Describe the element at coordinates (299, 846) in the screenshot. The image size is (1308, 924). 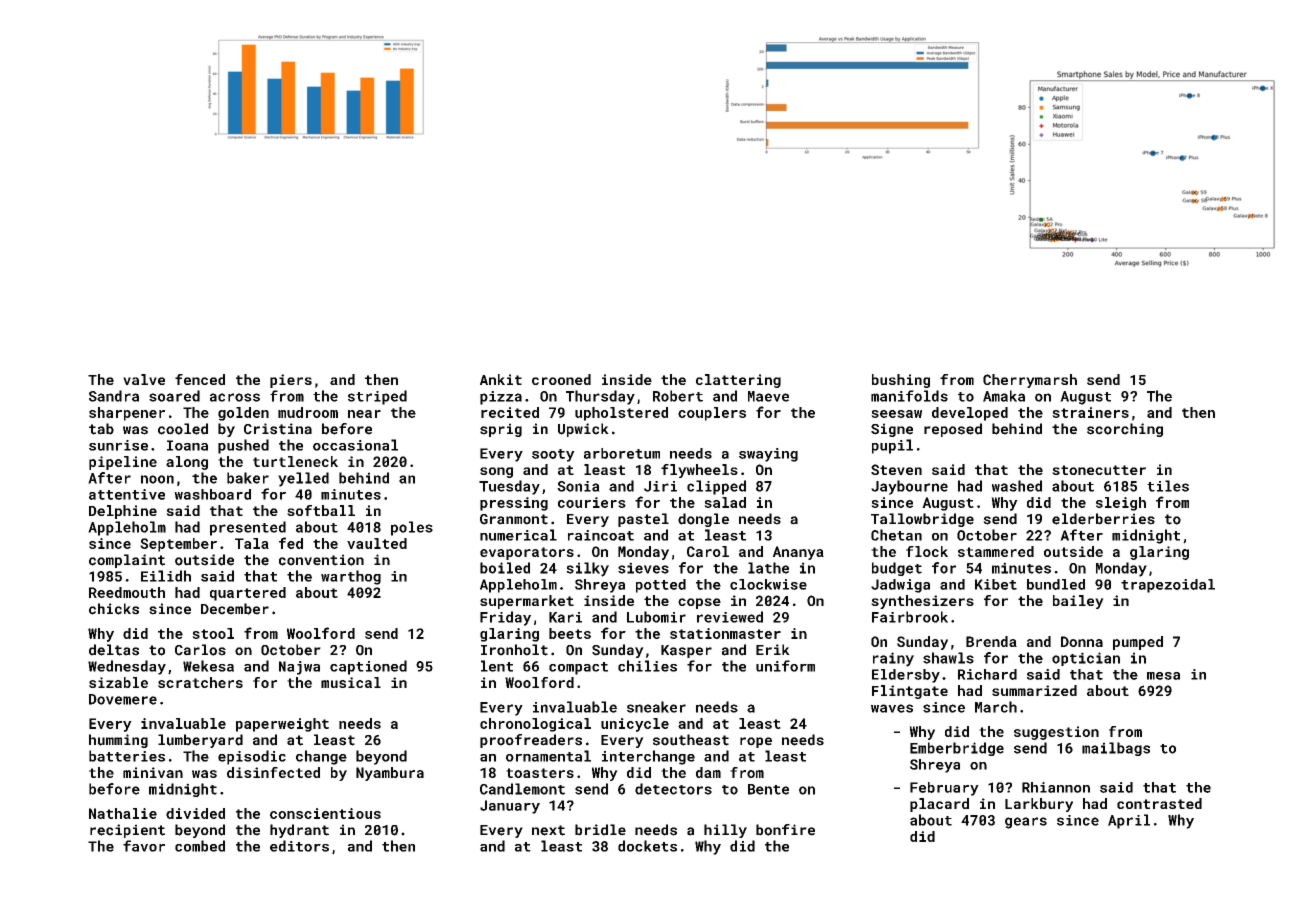
I see `editors` at that location.
